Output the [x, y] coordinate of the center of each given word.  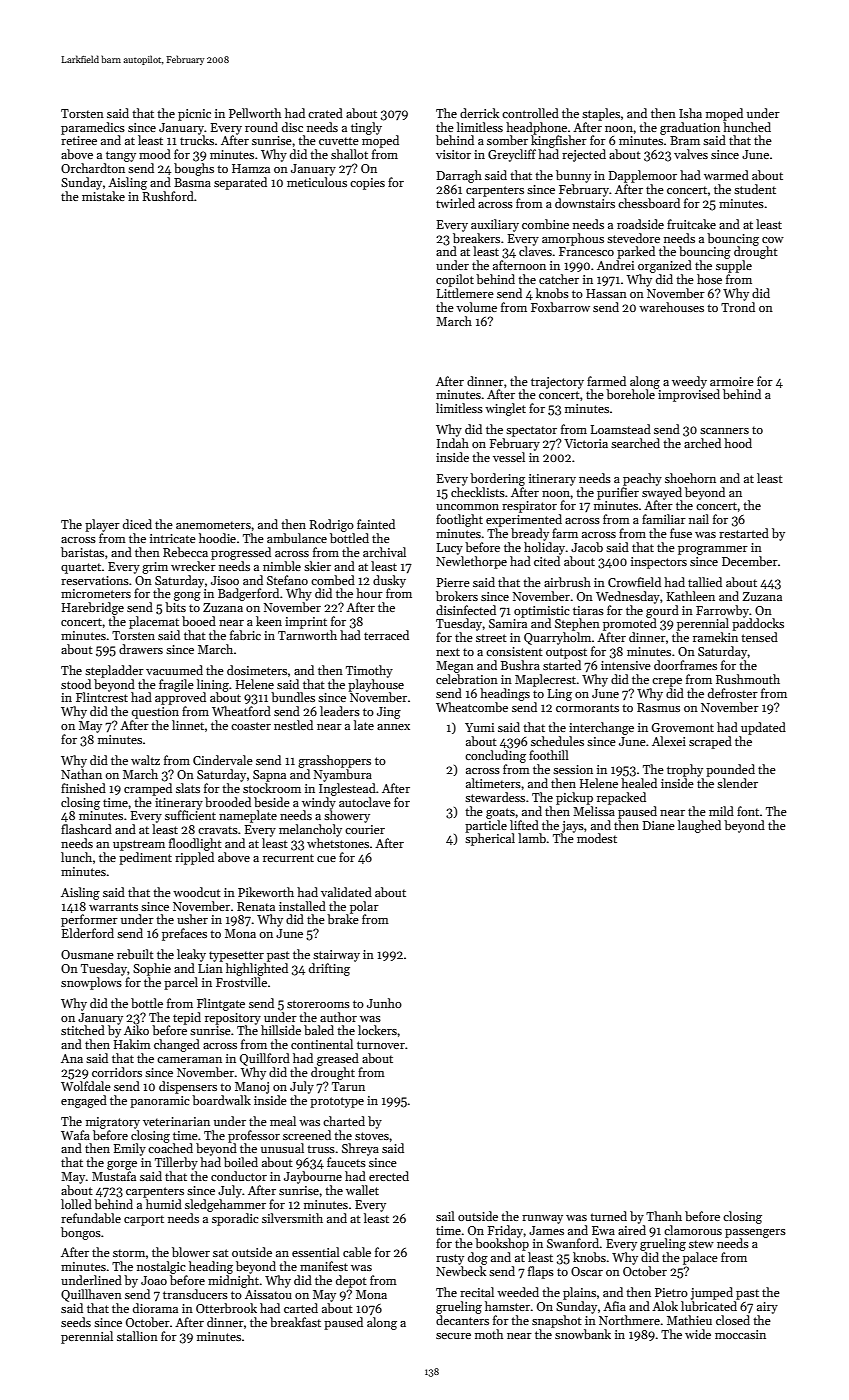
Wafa [75, 1135]
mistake [103, 196]
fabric [245, 635]
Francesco [586, 251]
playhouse [376, 685]
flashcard [86, 829]
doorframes [685, 665]
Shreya [360, 1149]
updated [763, 728]
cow [773, 240]
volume [476, 307]
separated [240, 183]
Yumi [479, 727]
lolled [76, 1204]
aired [632, 1230]
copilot [455, 280]
